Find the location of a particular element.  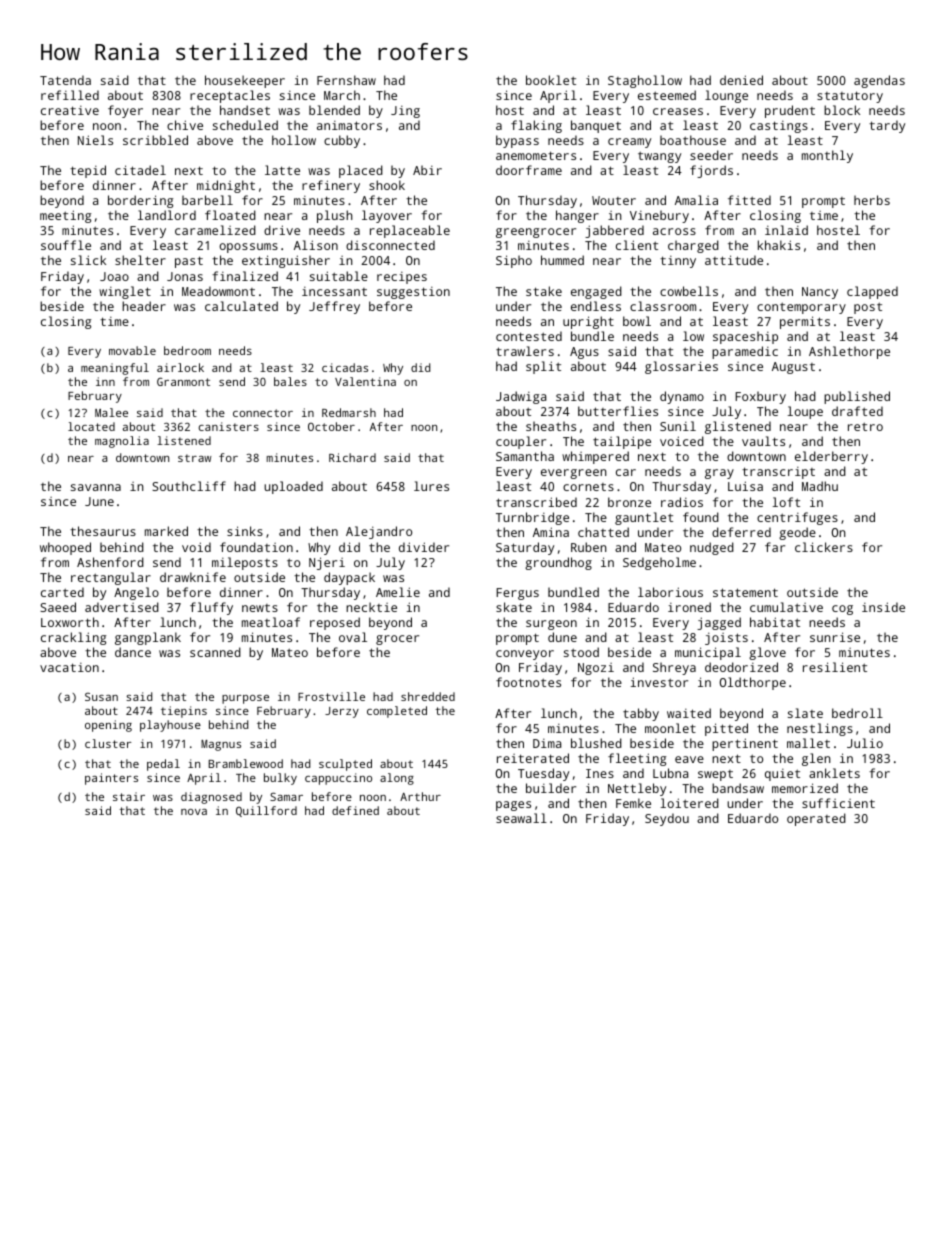

operated is located at coordinates (816, 819).
